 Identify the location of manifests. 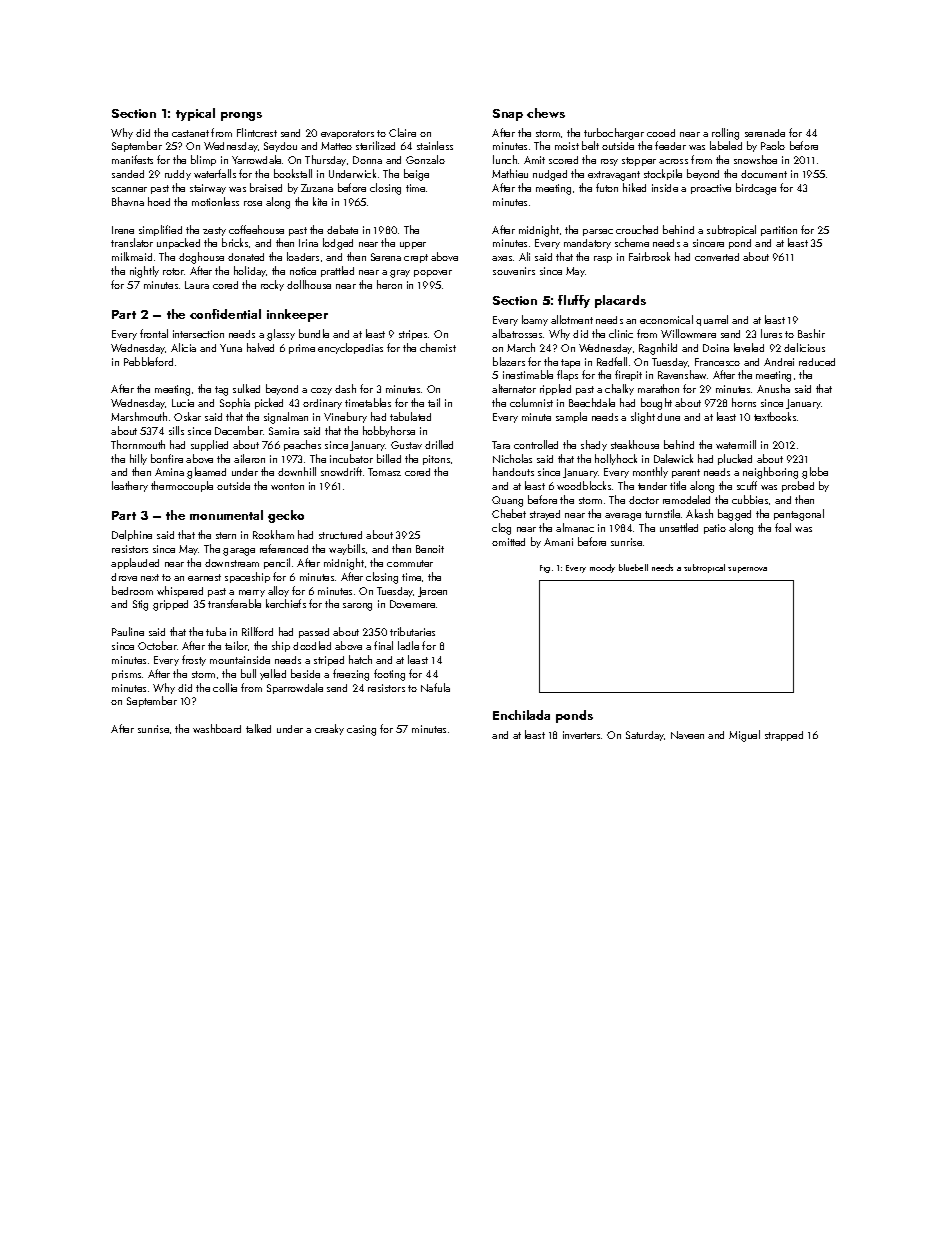
(132, 159).
